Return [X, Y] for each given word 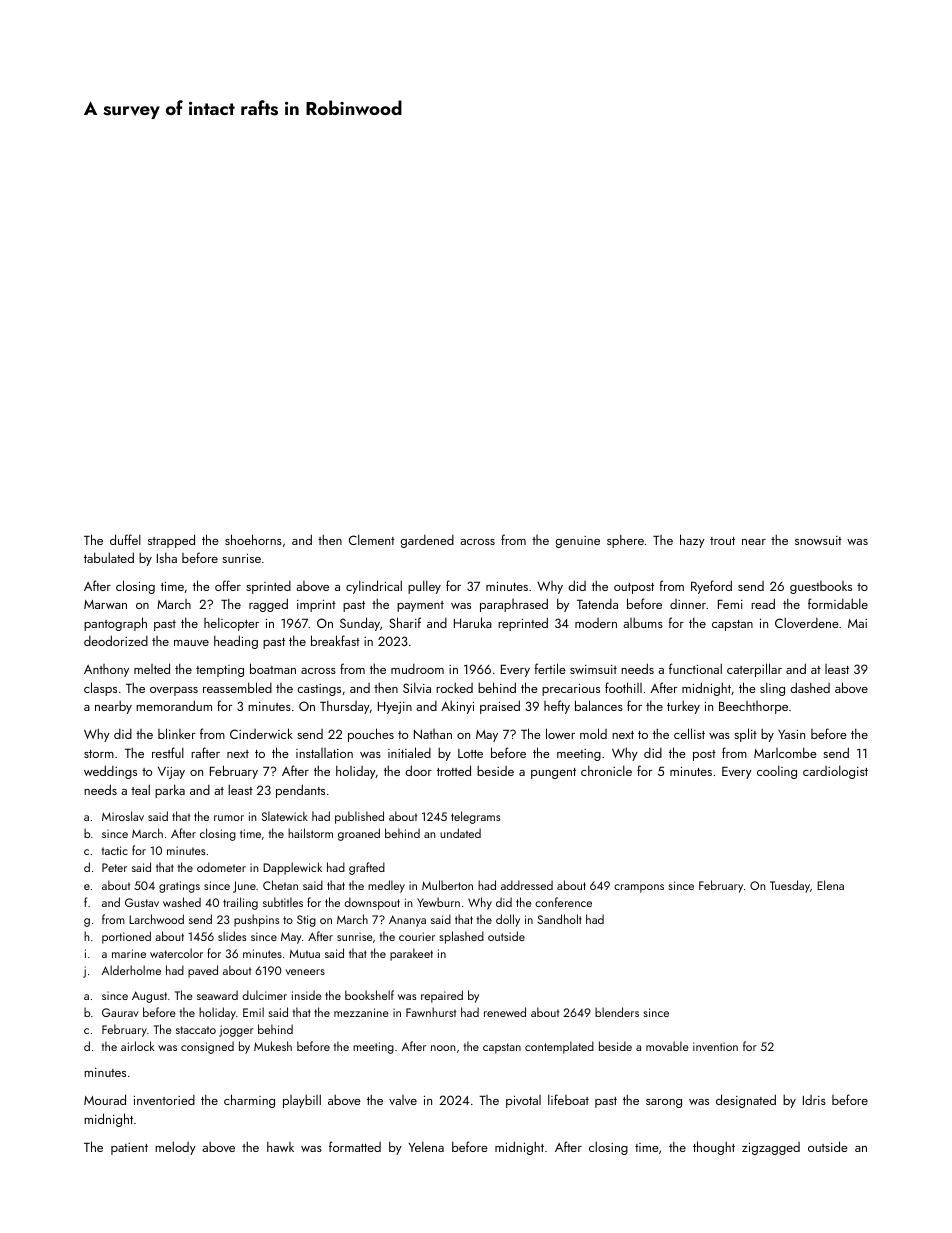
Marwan [105, 604]
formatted [355, 1146]
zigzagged [771, 1148]
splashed [461, 937]
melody [175, 1148]
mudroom [417, 669]
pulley [424, 587]
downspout [372, 903]
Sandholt [560, 919]
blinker [176, 733]
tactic [114, 850]
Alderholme [131, 970]
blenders [617, 1012]
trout [722, 541]
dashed [810, 687]
